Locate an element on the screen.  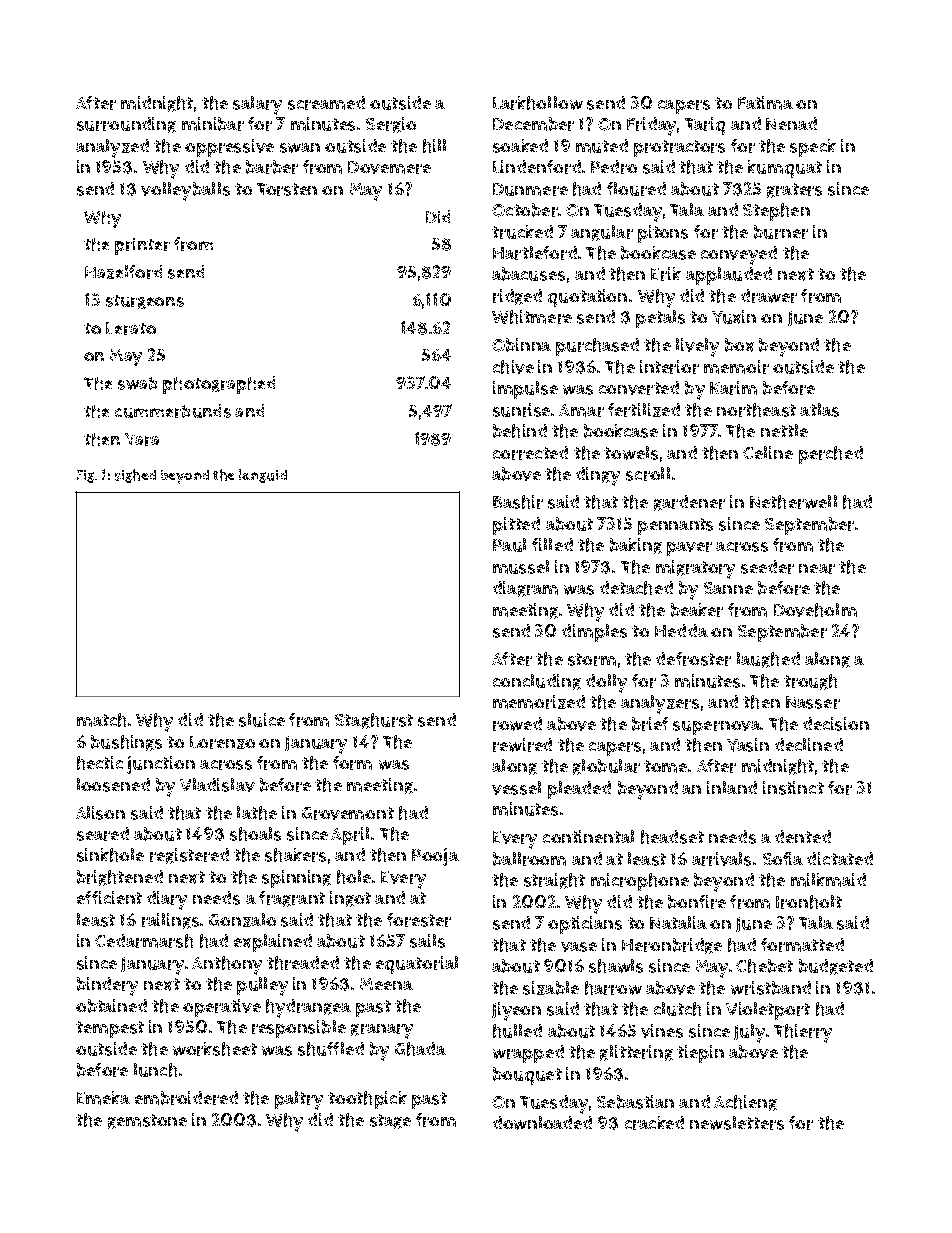
concluding is located at coordinates (537, 682).
